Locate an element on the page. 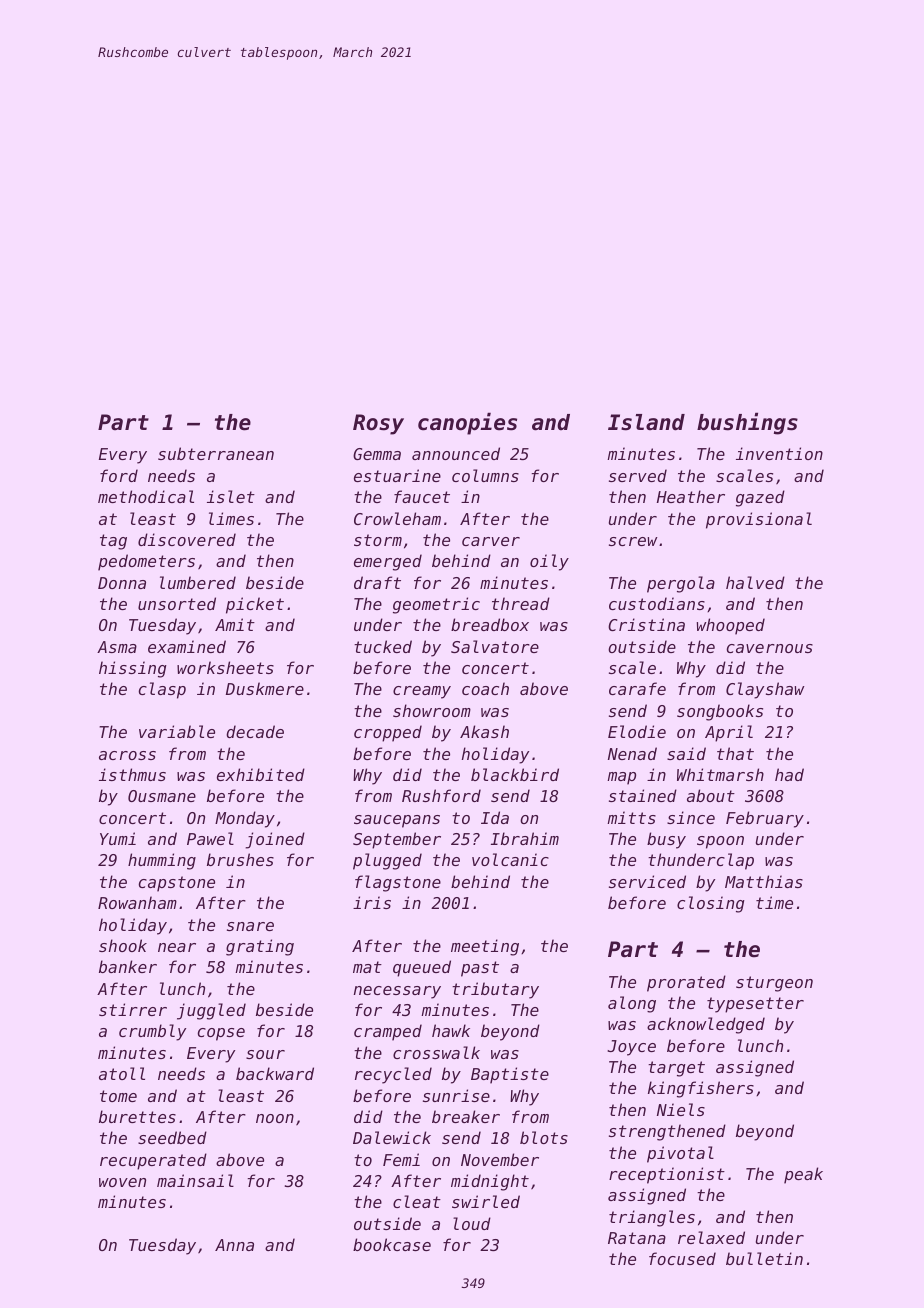 Image resolution: width=924 pixels, height=1308 pixels. showroom is located at coordinates (432, 710).
